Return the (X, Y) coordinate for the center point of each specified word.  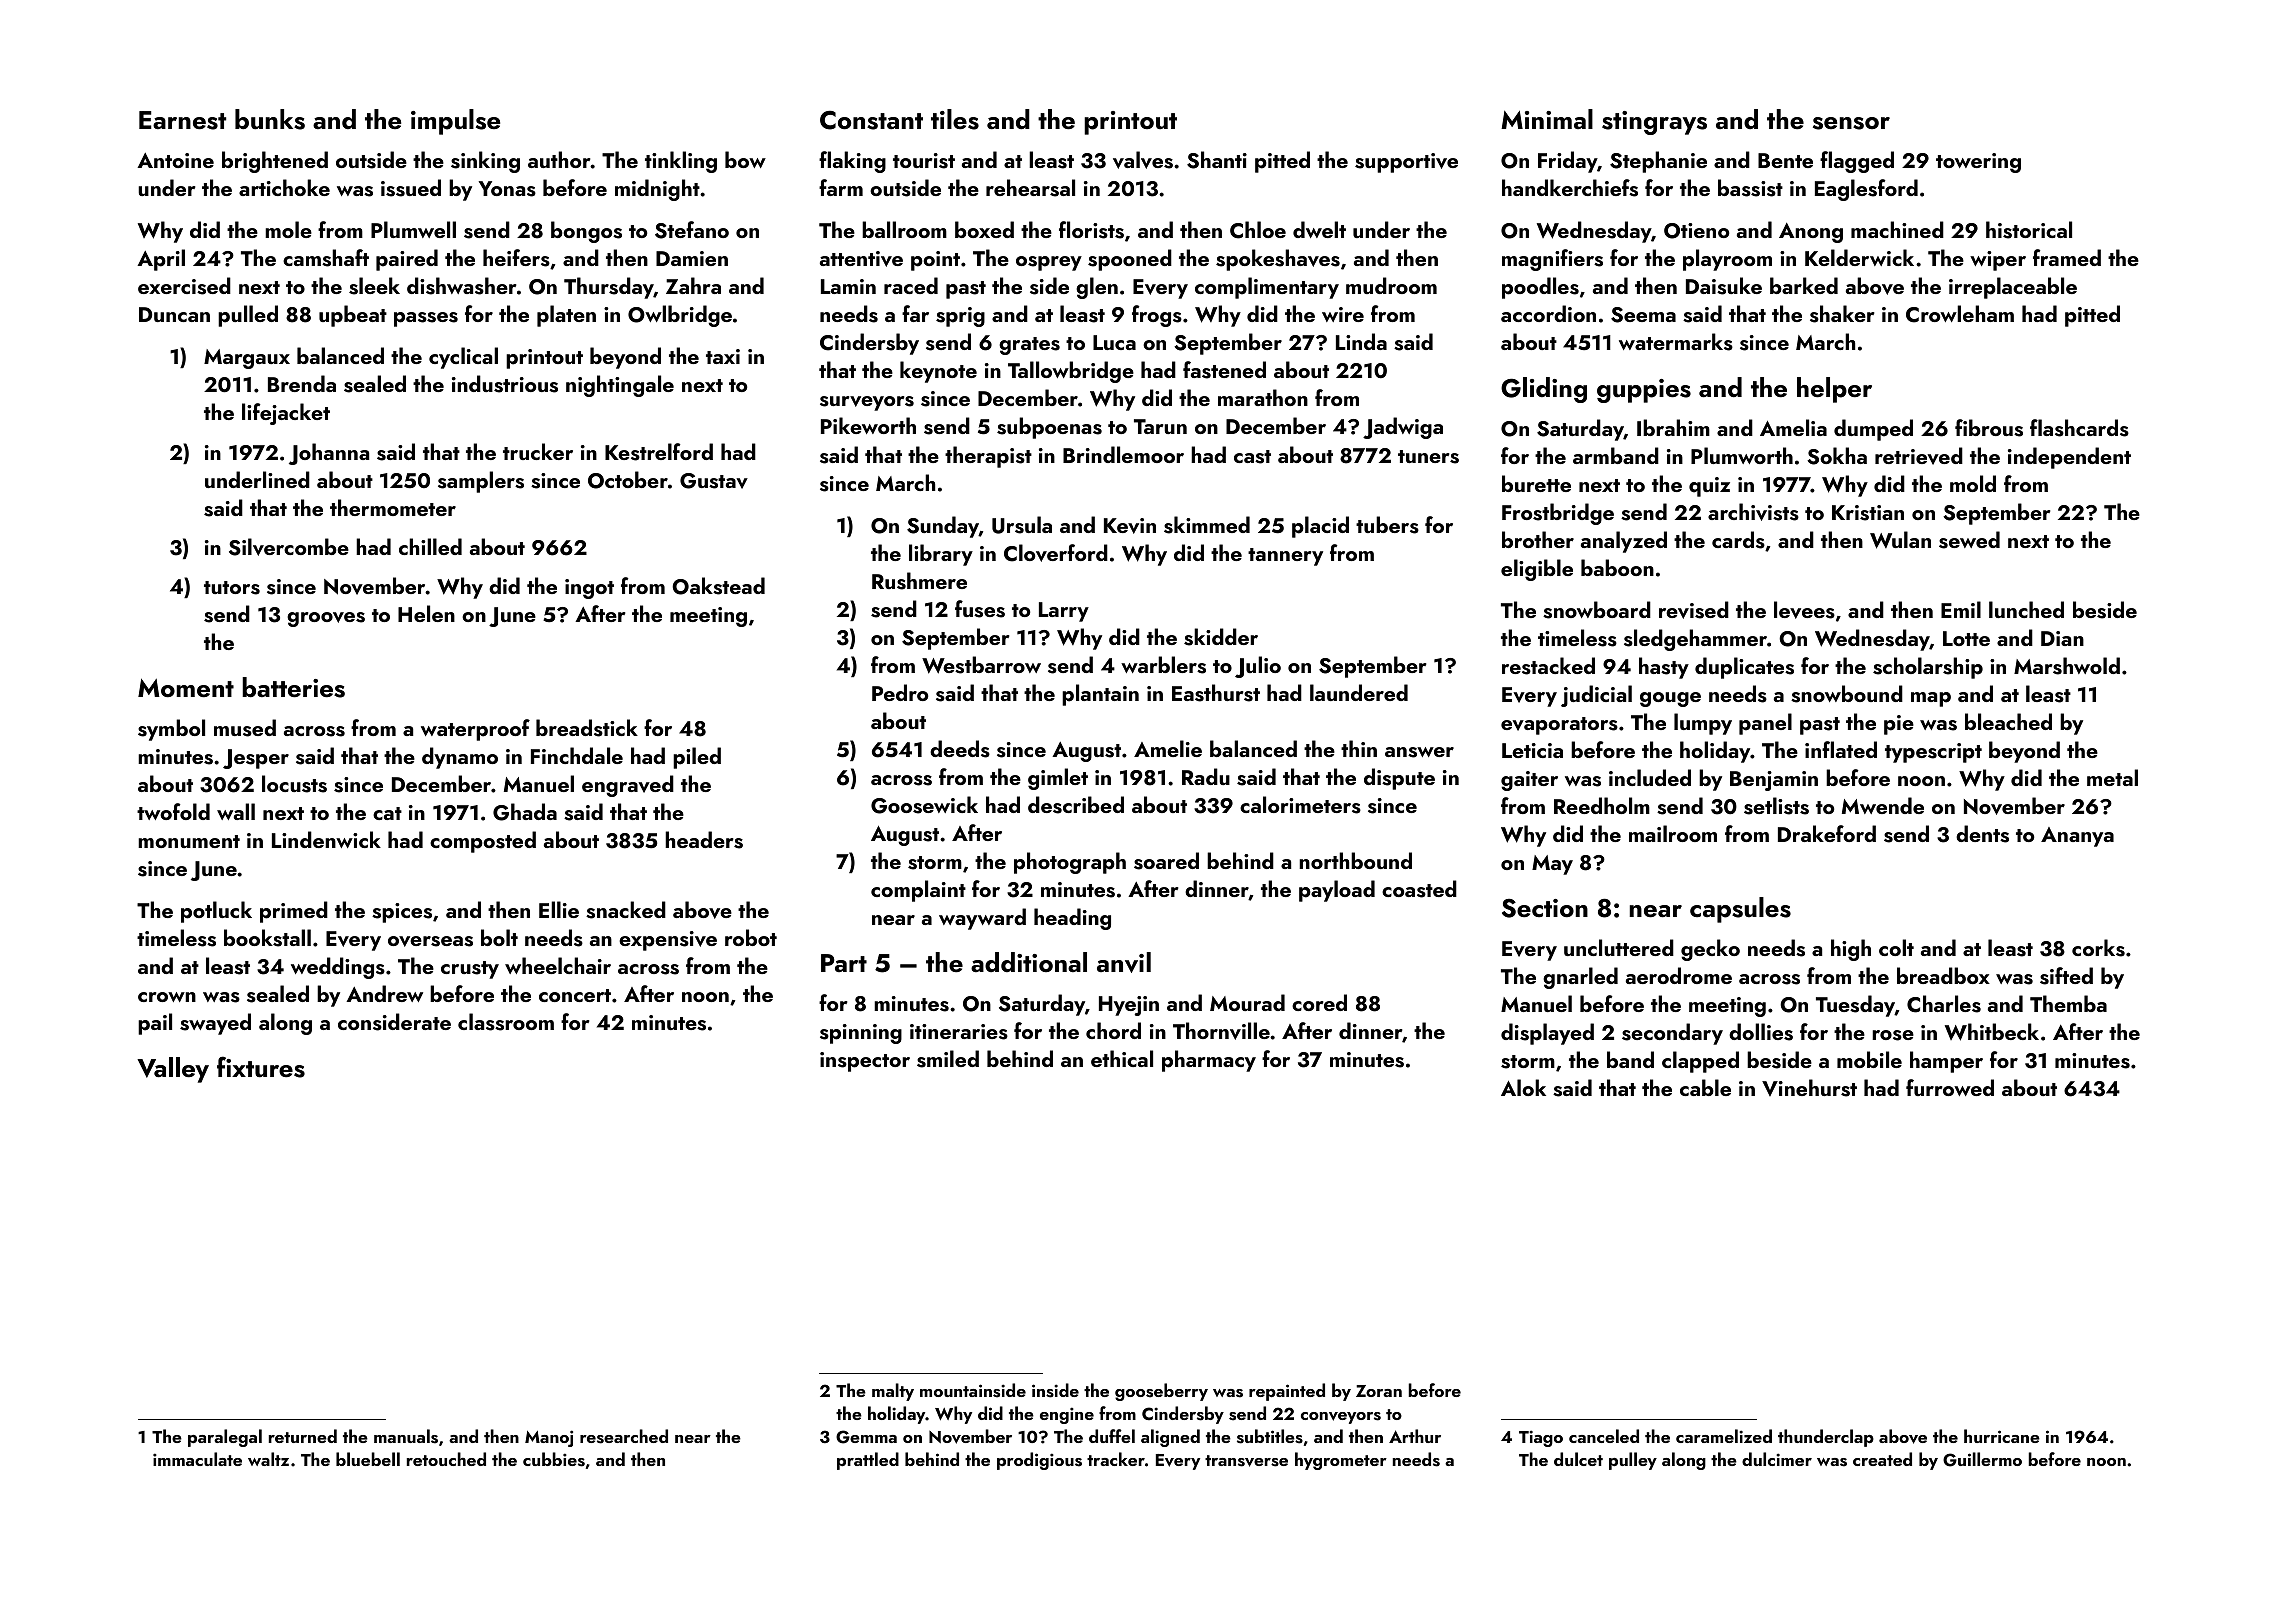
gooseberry (1161, 1392)
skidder (1221, 637)
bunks (270, 119)
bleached (2008, 721)
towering (1978, 163)
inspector (865, 1062)
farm (841, 187)
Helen (426, 613)
